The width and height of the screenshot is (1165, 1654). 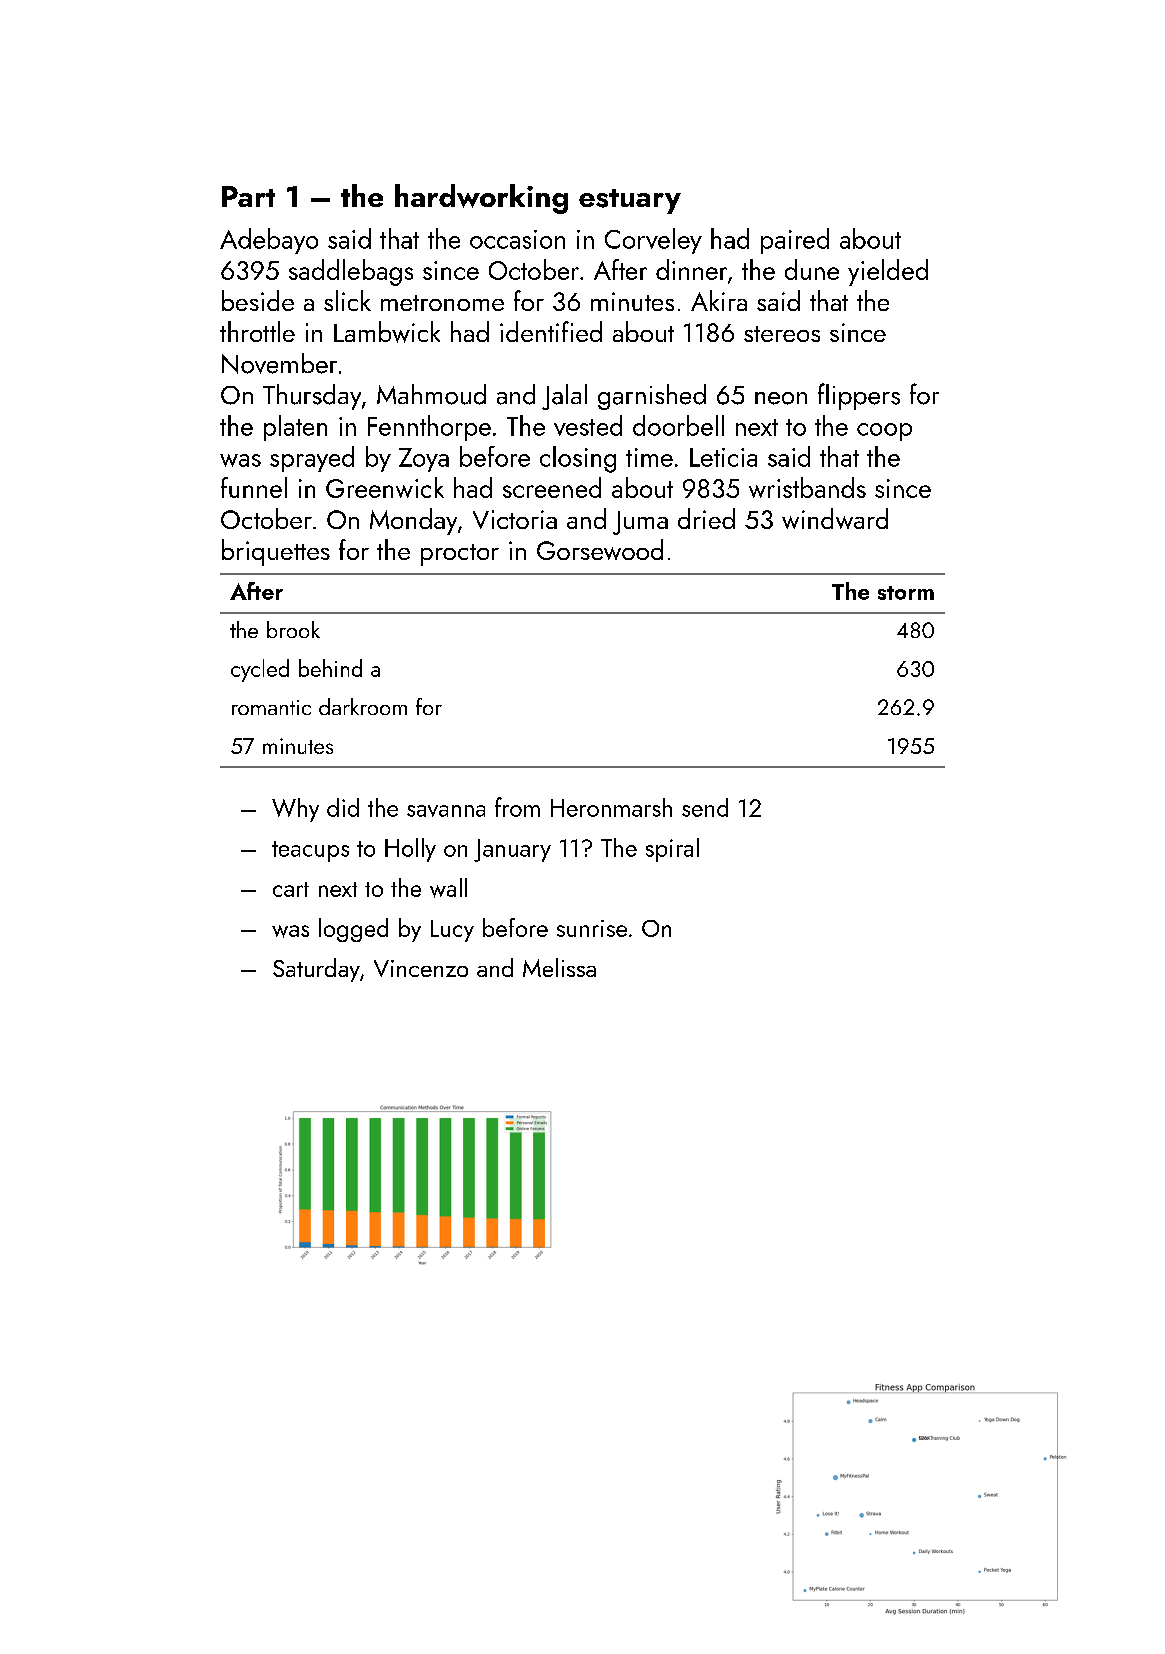 What do you see at coordinates (442, 303) in the screenshot?
I see `metronome` at bounding box center [442, 303].
